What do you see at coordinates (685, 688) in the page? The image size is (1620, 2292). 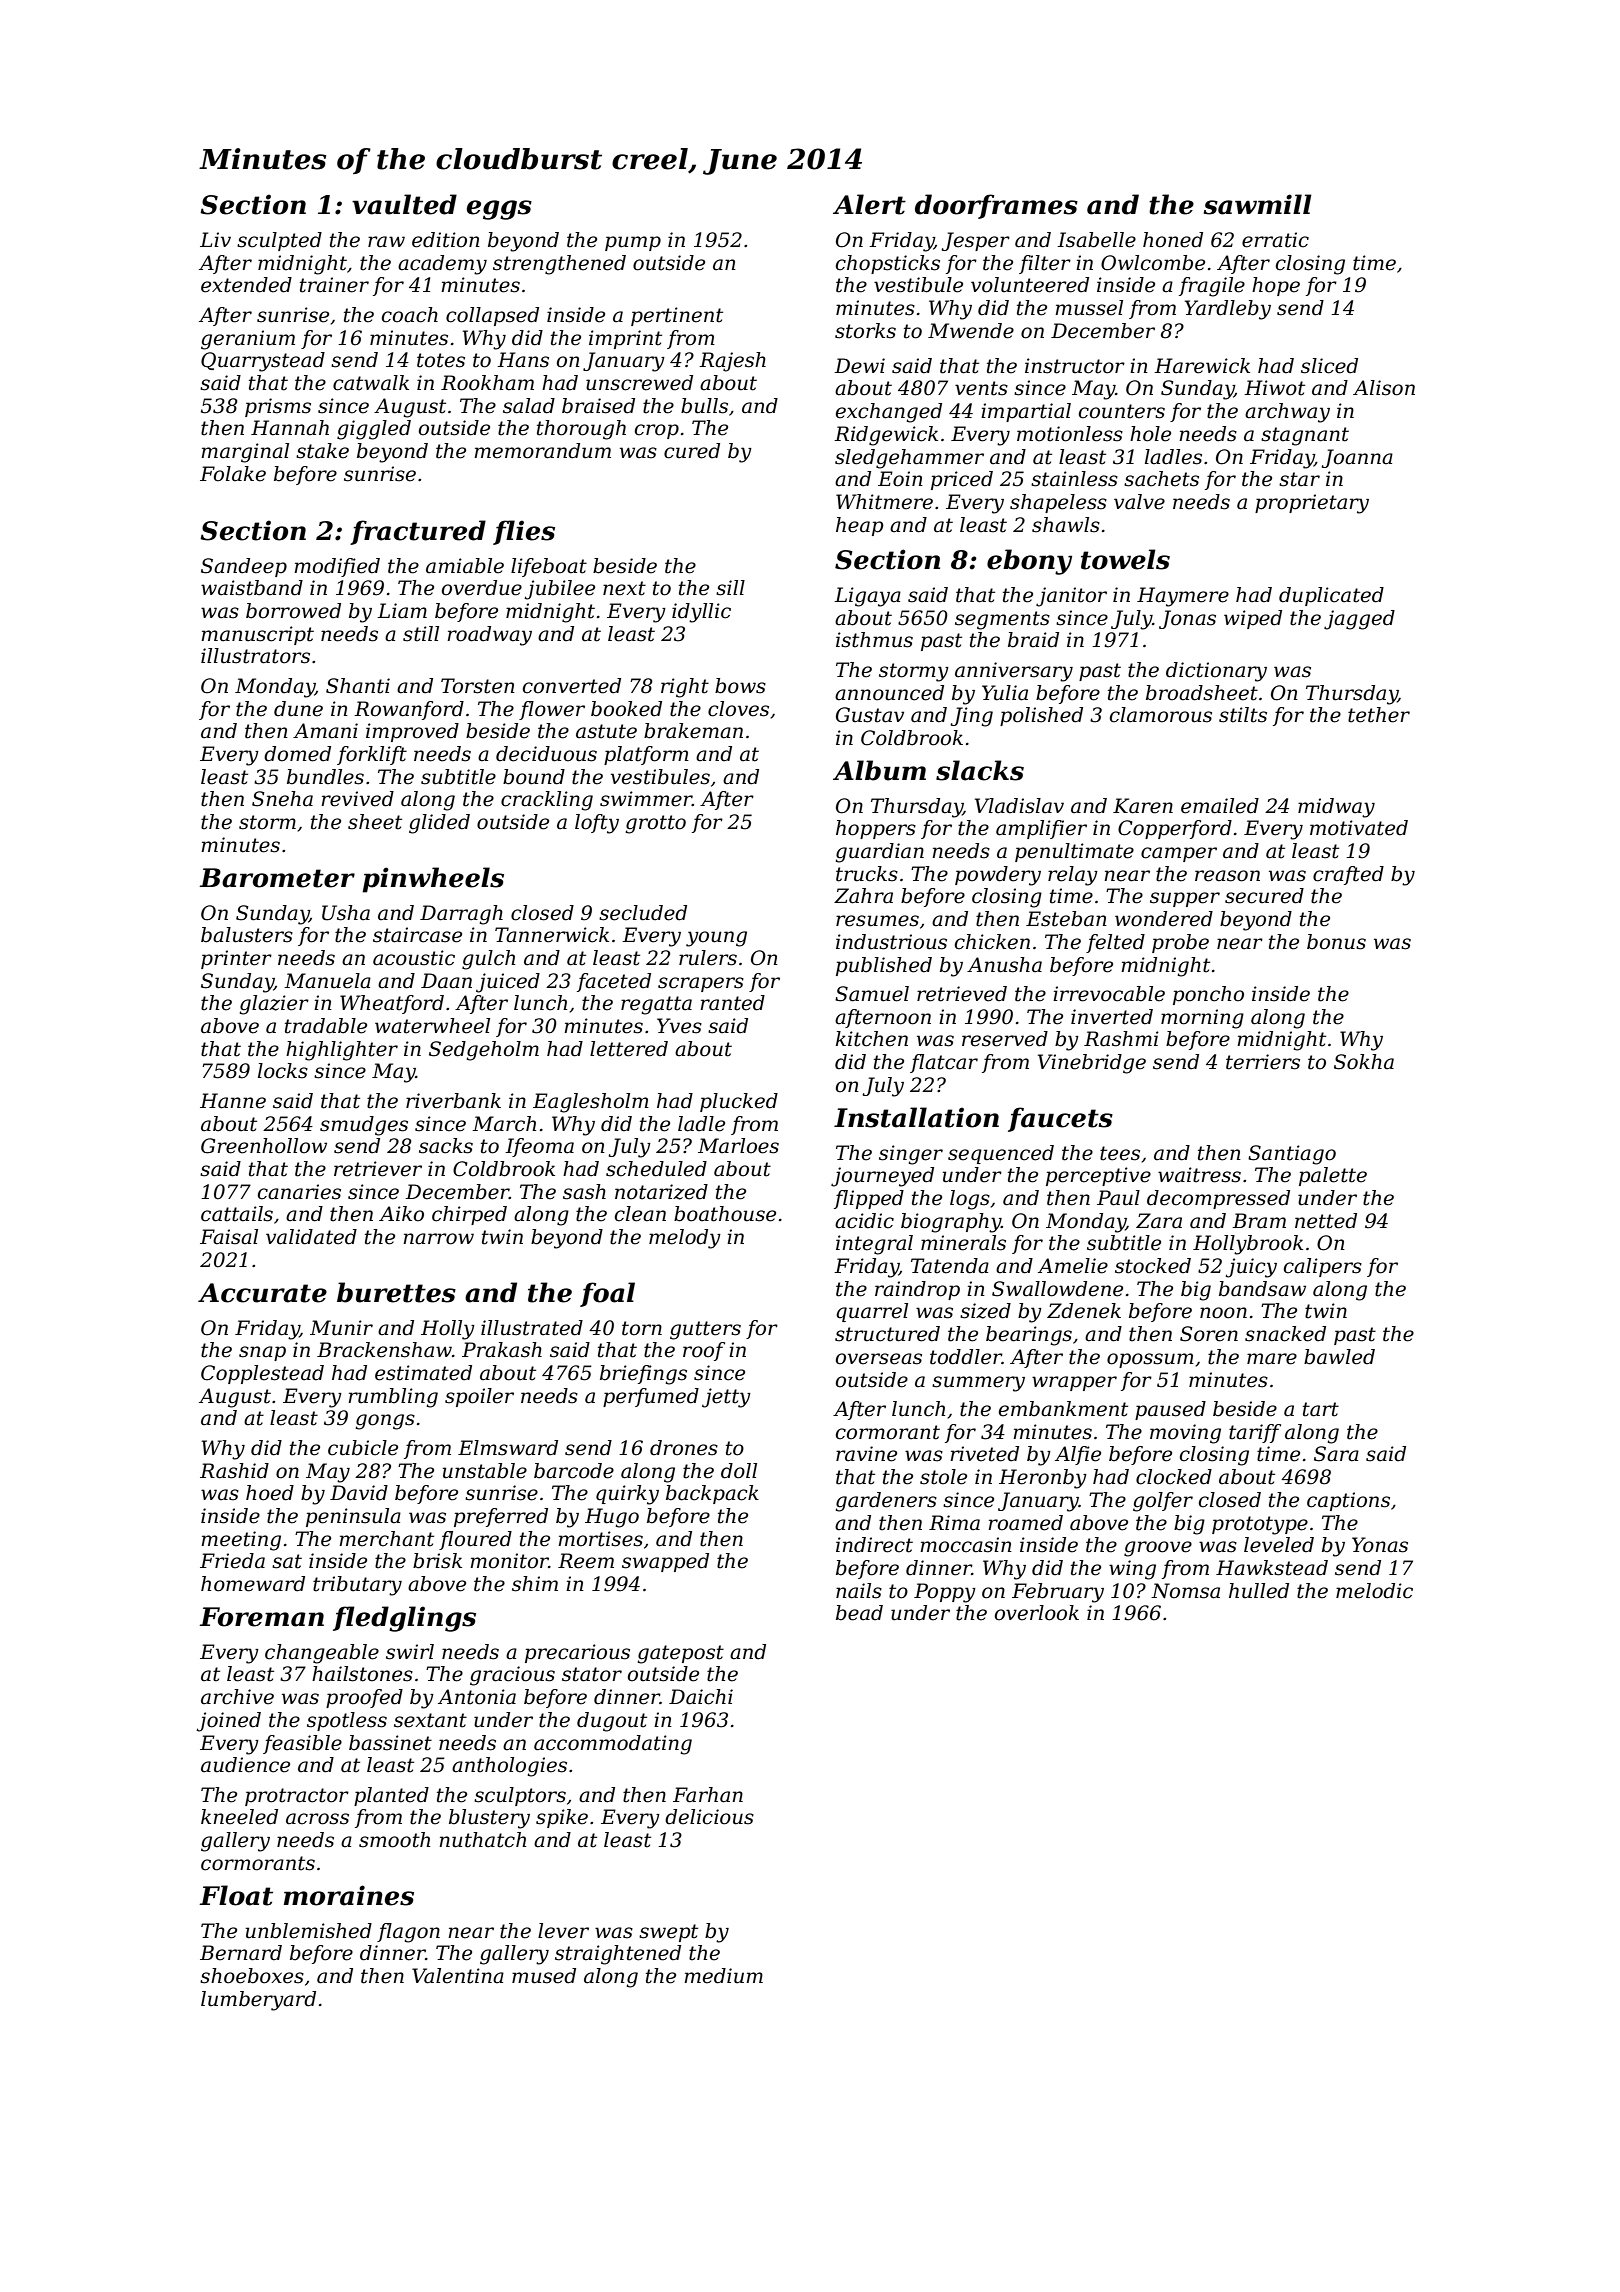 I see `right` at bounding box center [685, 688].
